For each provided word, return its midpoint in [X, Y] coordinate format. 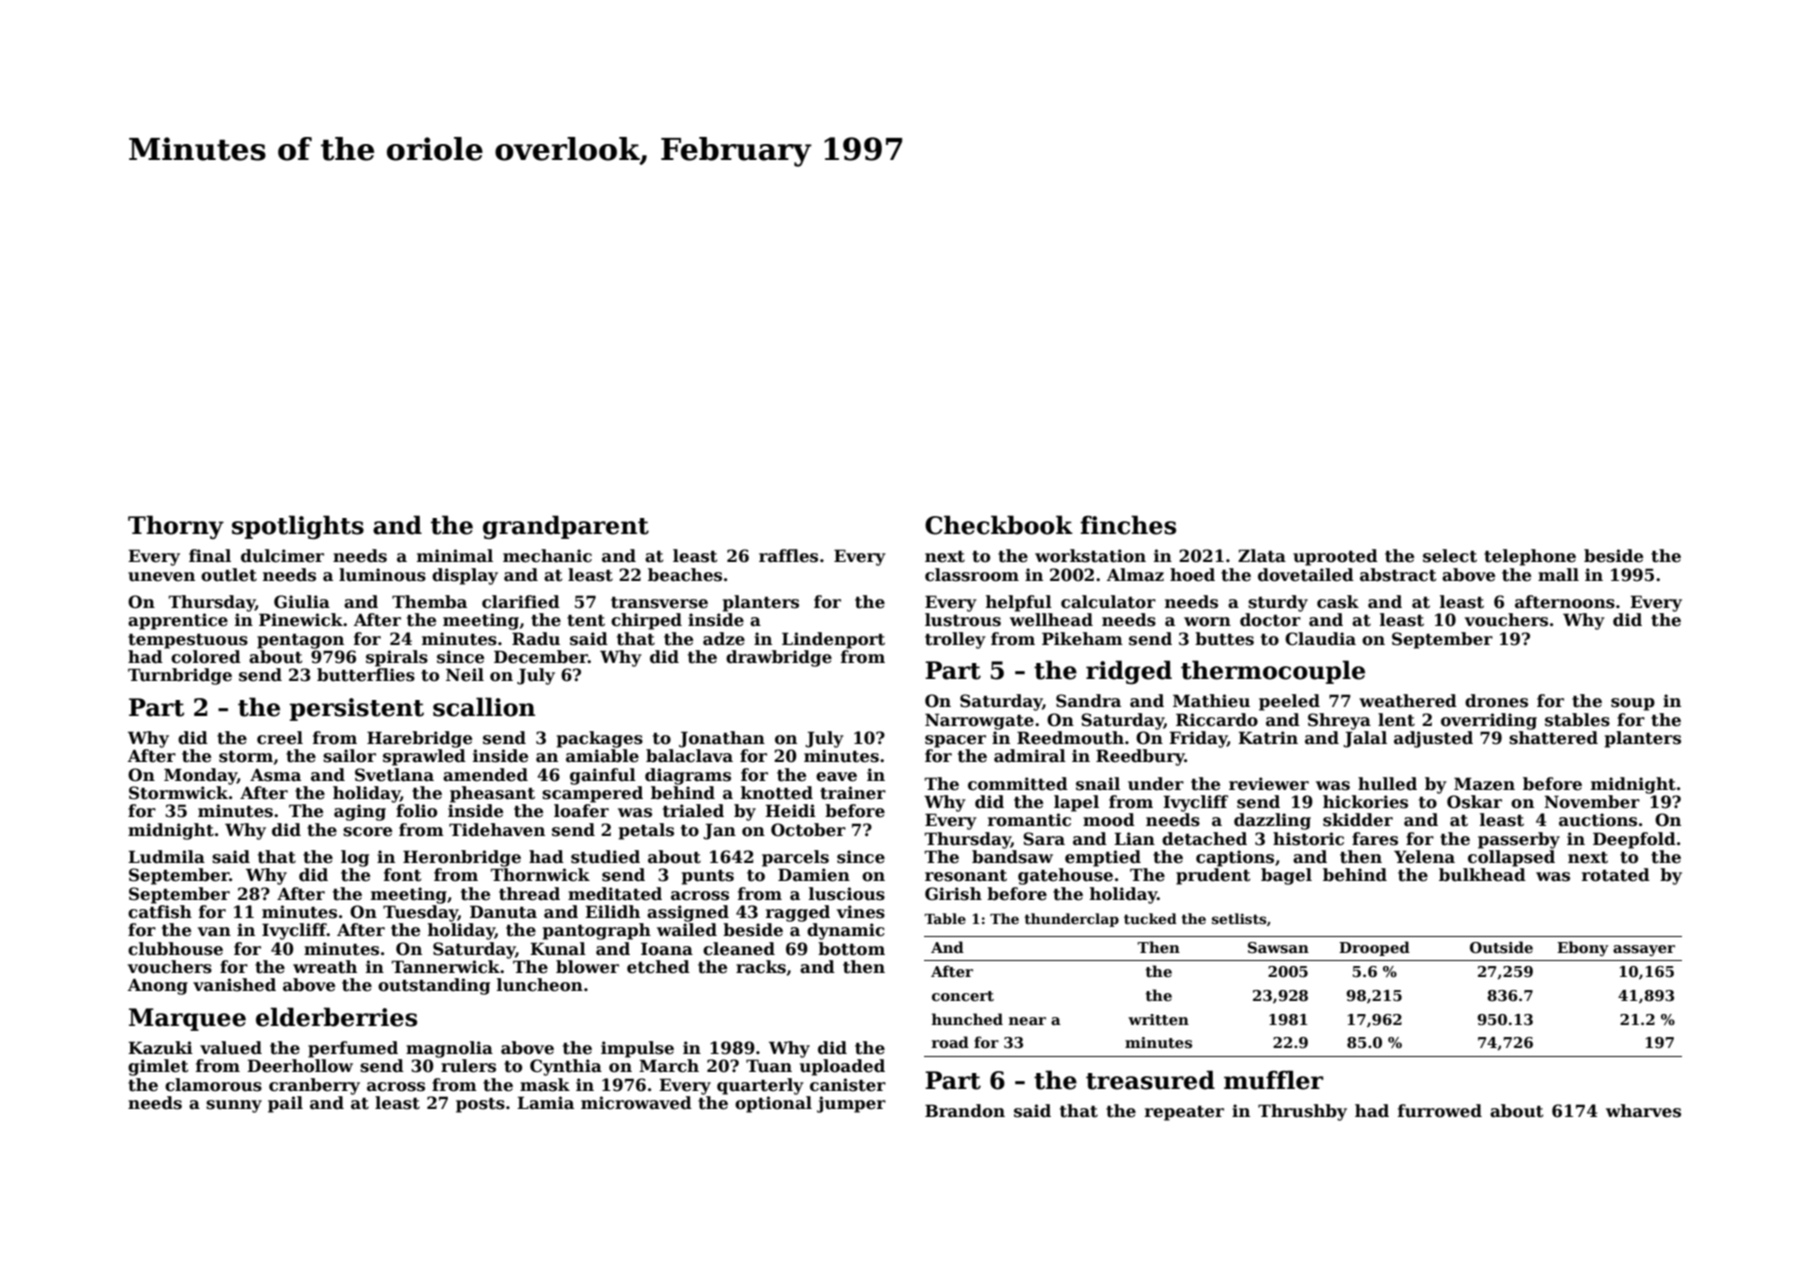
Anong [158, 986]
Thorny [176, 527]
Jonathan [722, 739]
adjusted [1433, 739]
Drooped [1374, 948]
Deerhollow [300, 1066]
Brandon [965, 1111]
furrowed [1440, 1111]
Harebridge [419, 739]
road [950, 1042]
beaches [685, 575]
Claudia [1320, 639]
